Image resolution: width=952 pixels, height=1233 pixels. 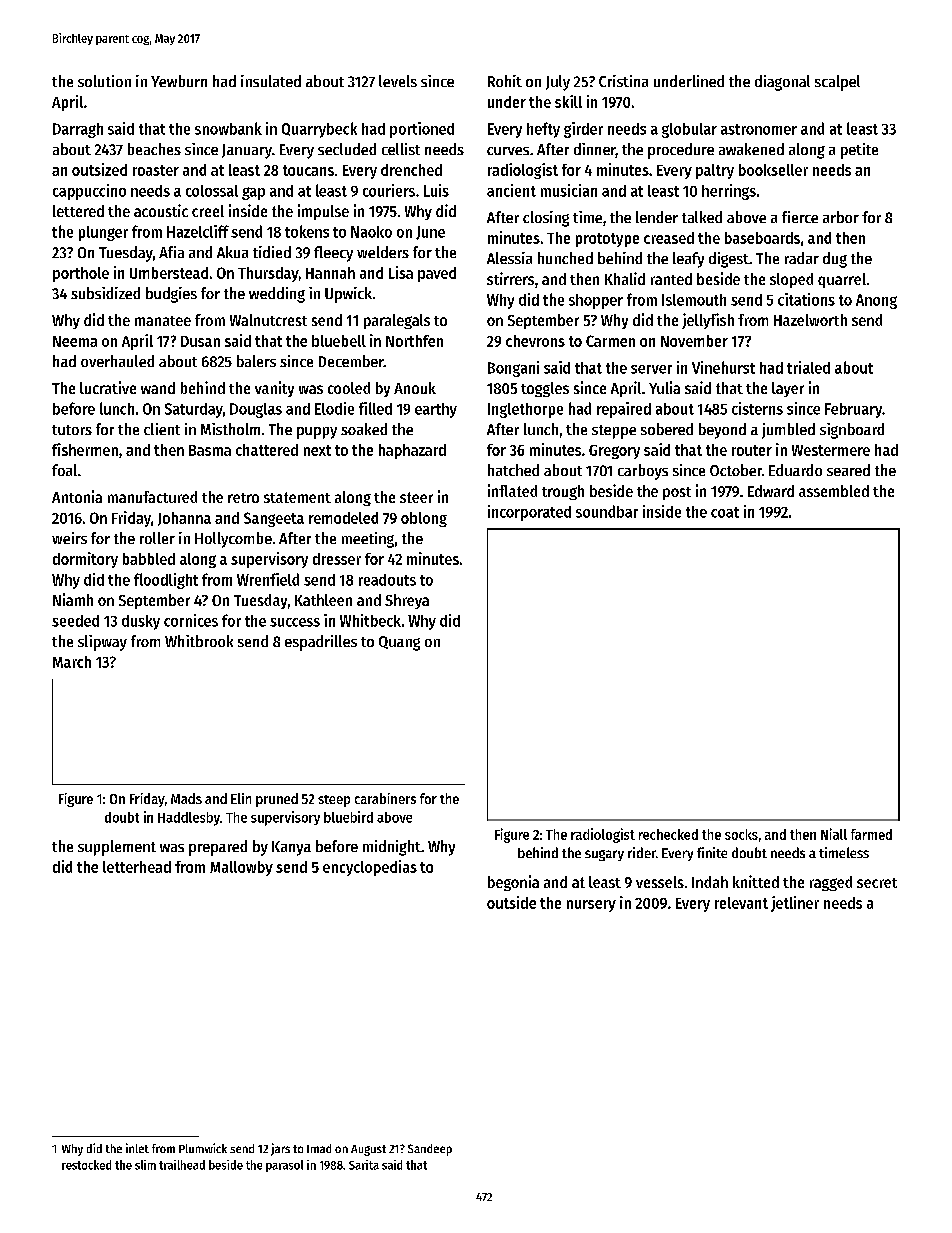 I want to click on solution, so click(x=104, y=81).
